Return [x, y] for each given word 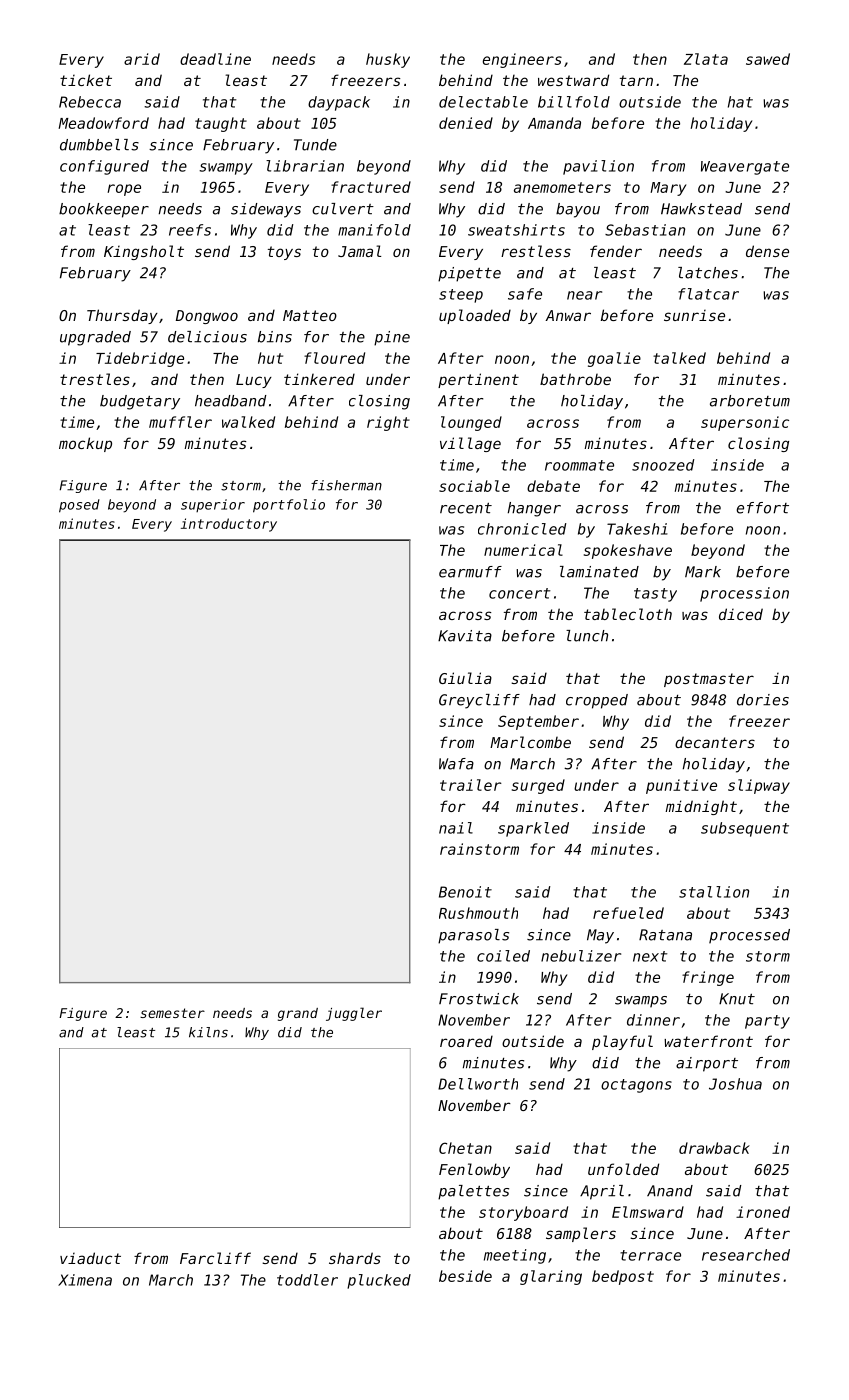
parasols [473, 936]
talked [679, 358]
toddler [307, 1280]
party [767, 1022]
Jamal [359, 251]
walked [248, 422]
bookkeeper [104, 210]
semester [172, 1013]
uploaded [475, 316]
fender [616, 251]
